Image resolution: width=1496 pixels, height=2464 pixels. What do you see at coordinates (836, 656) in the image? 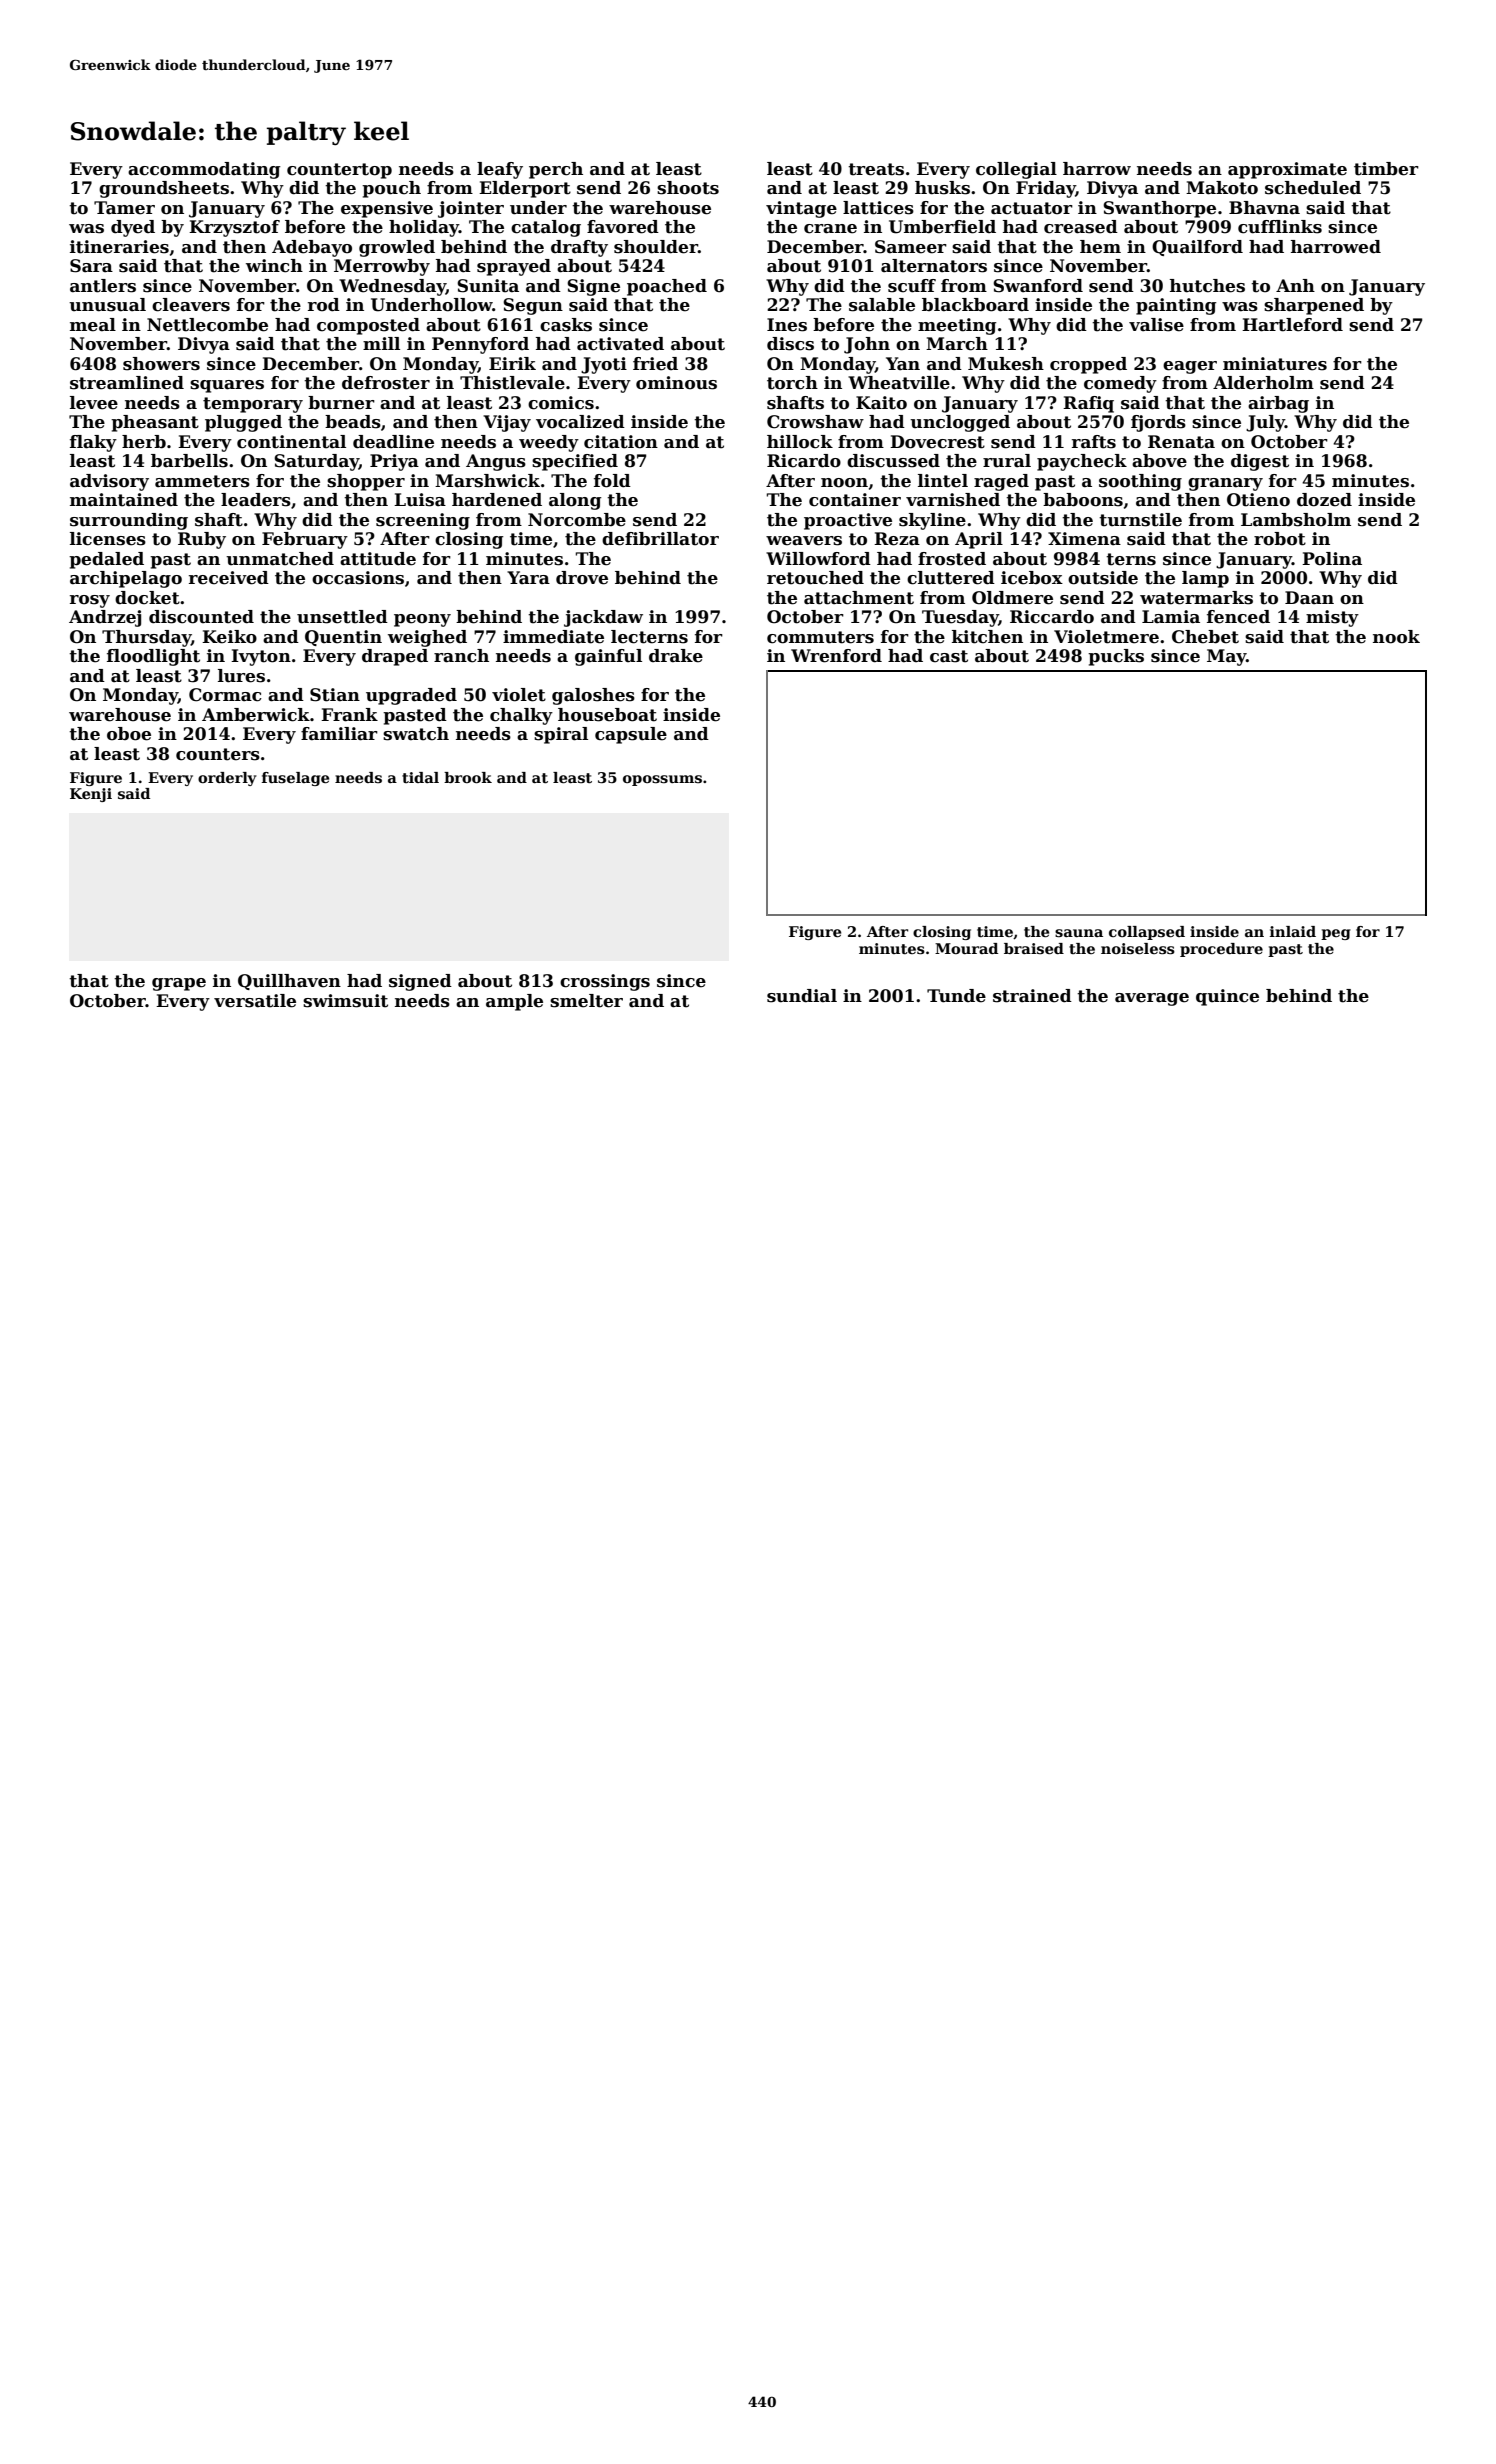
I see `Wrenford` at bounding box center [836, 656].
